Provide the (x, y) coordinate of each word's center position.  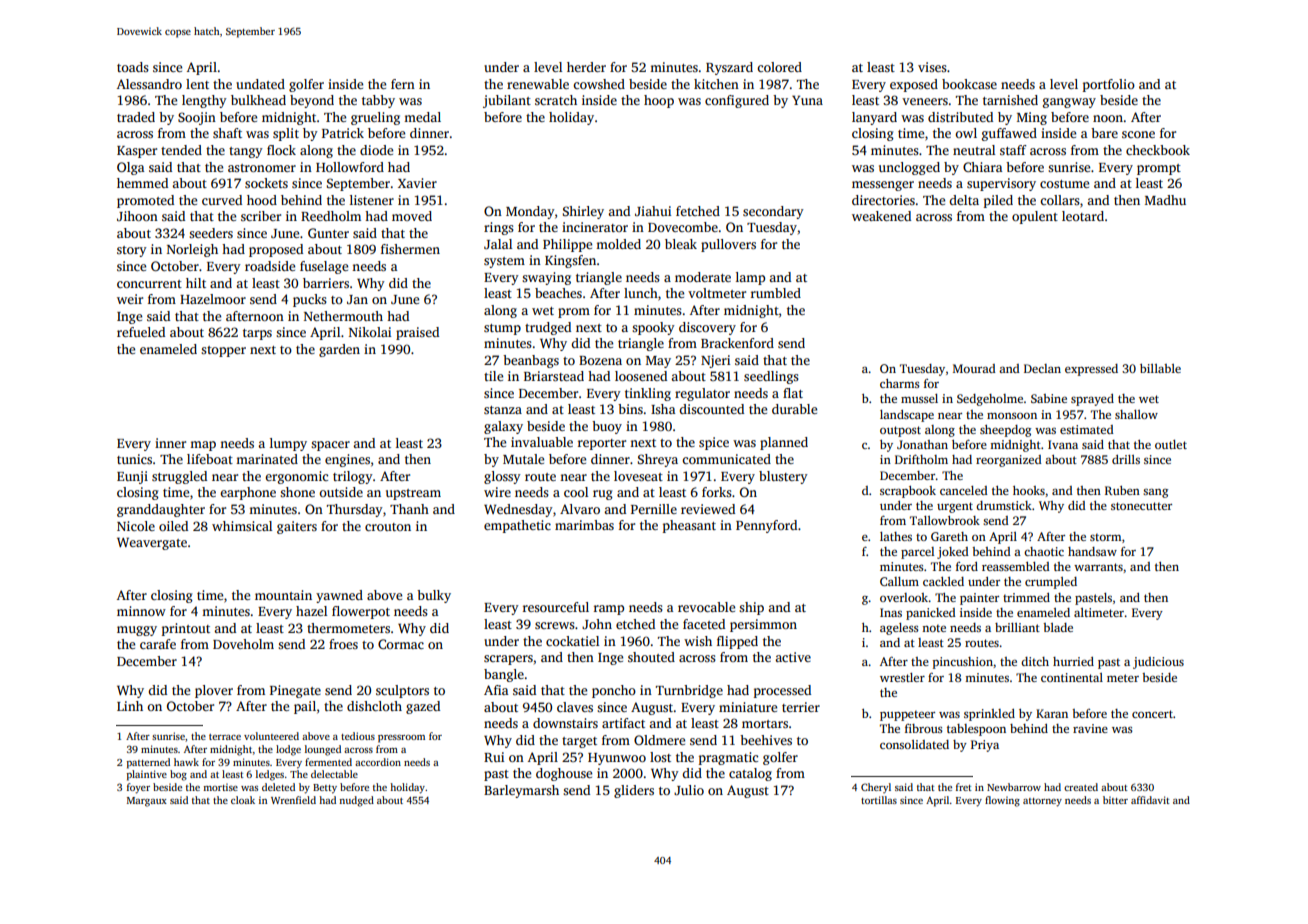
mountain (283, 595)
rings (499, 228)
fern (403, 84)
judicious (1158, 663)
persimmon (763, 625)
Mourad (974, 368)
